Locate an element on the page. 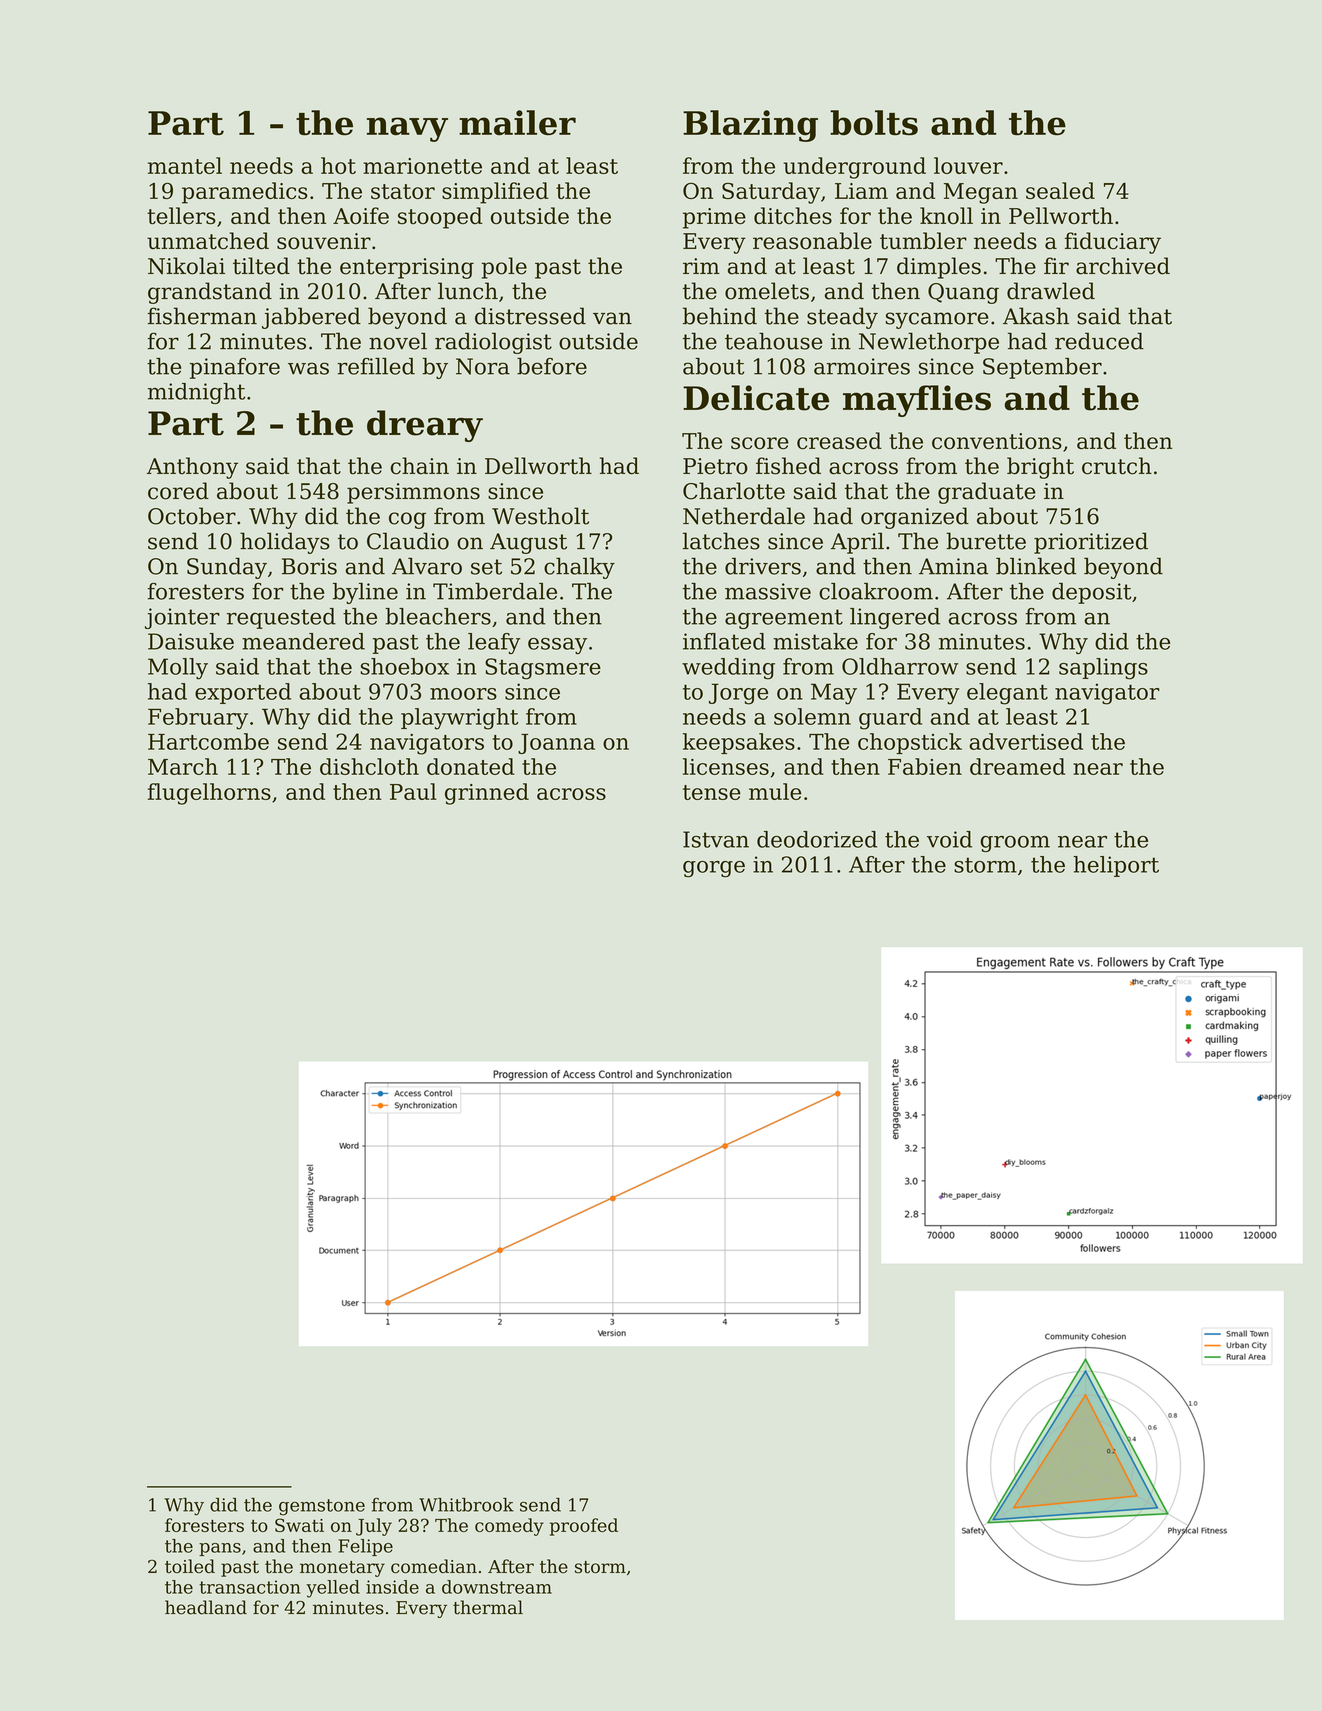 The width and height of the document is (1322, 1711). Westholt is located at coordinates (540, 516).
